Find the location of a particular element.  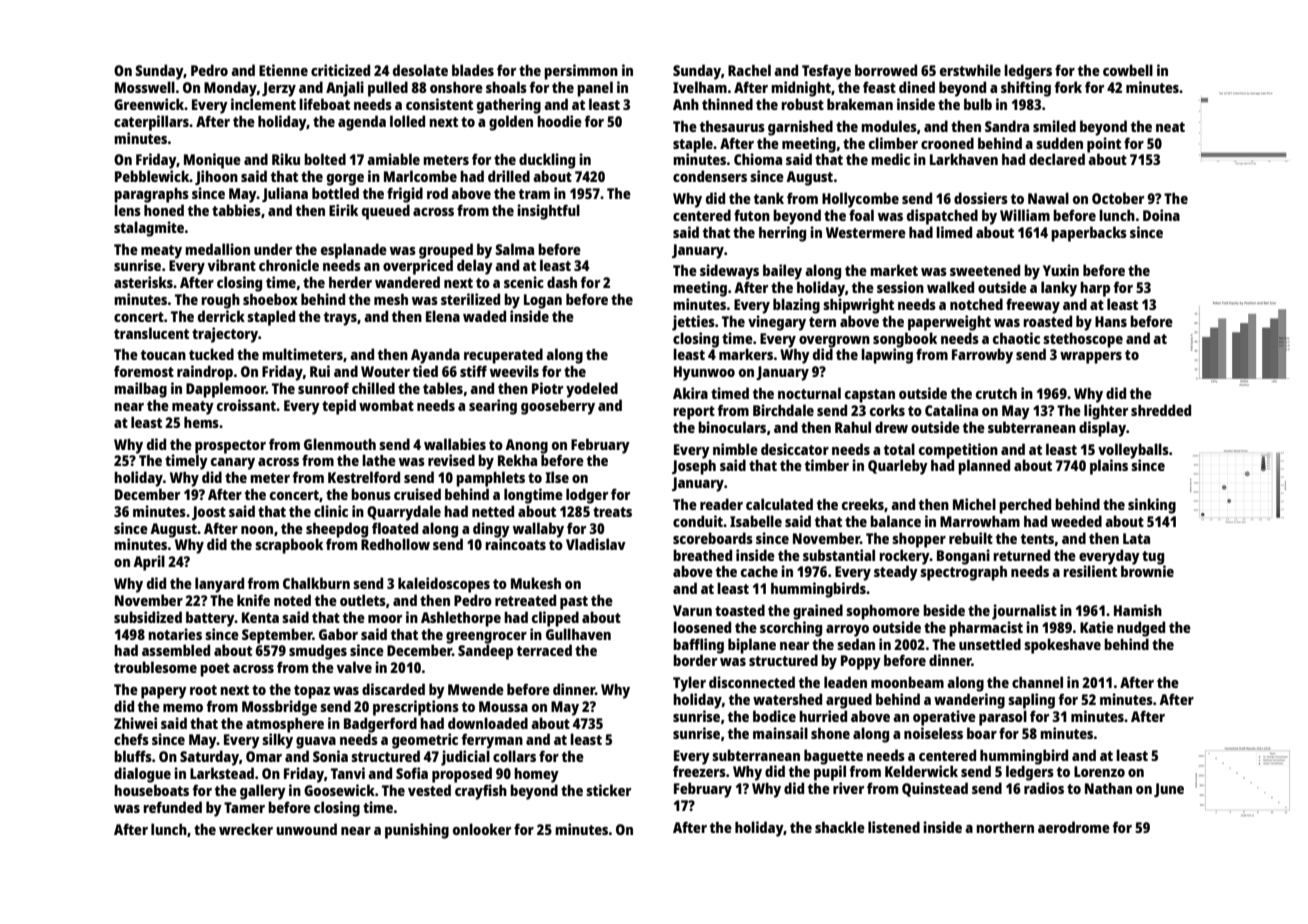

volleyballs is located at coordinates (1133, 451).
